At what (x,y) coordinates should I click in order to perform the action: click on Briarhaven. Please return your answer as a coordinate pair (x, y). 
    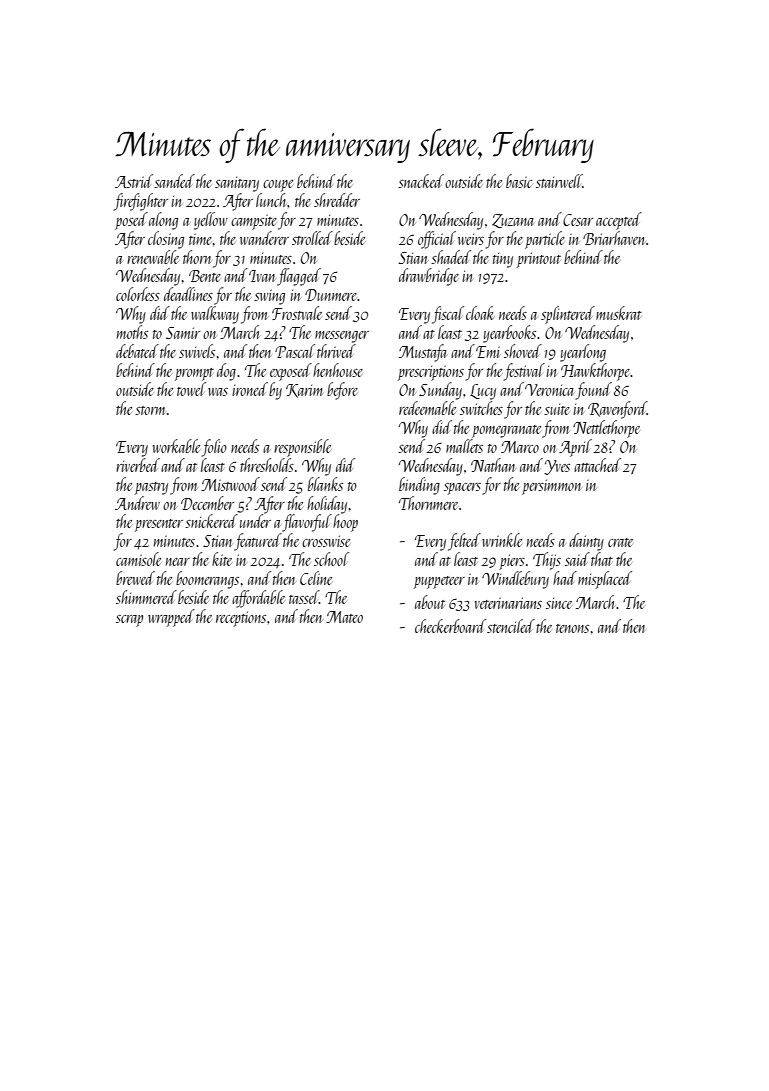
    Looking at the image, I should click on (613, 238).
